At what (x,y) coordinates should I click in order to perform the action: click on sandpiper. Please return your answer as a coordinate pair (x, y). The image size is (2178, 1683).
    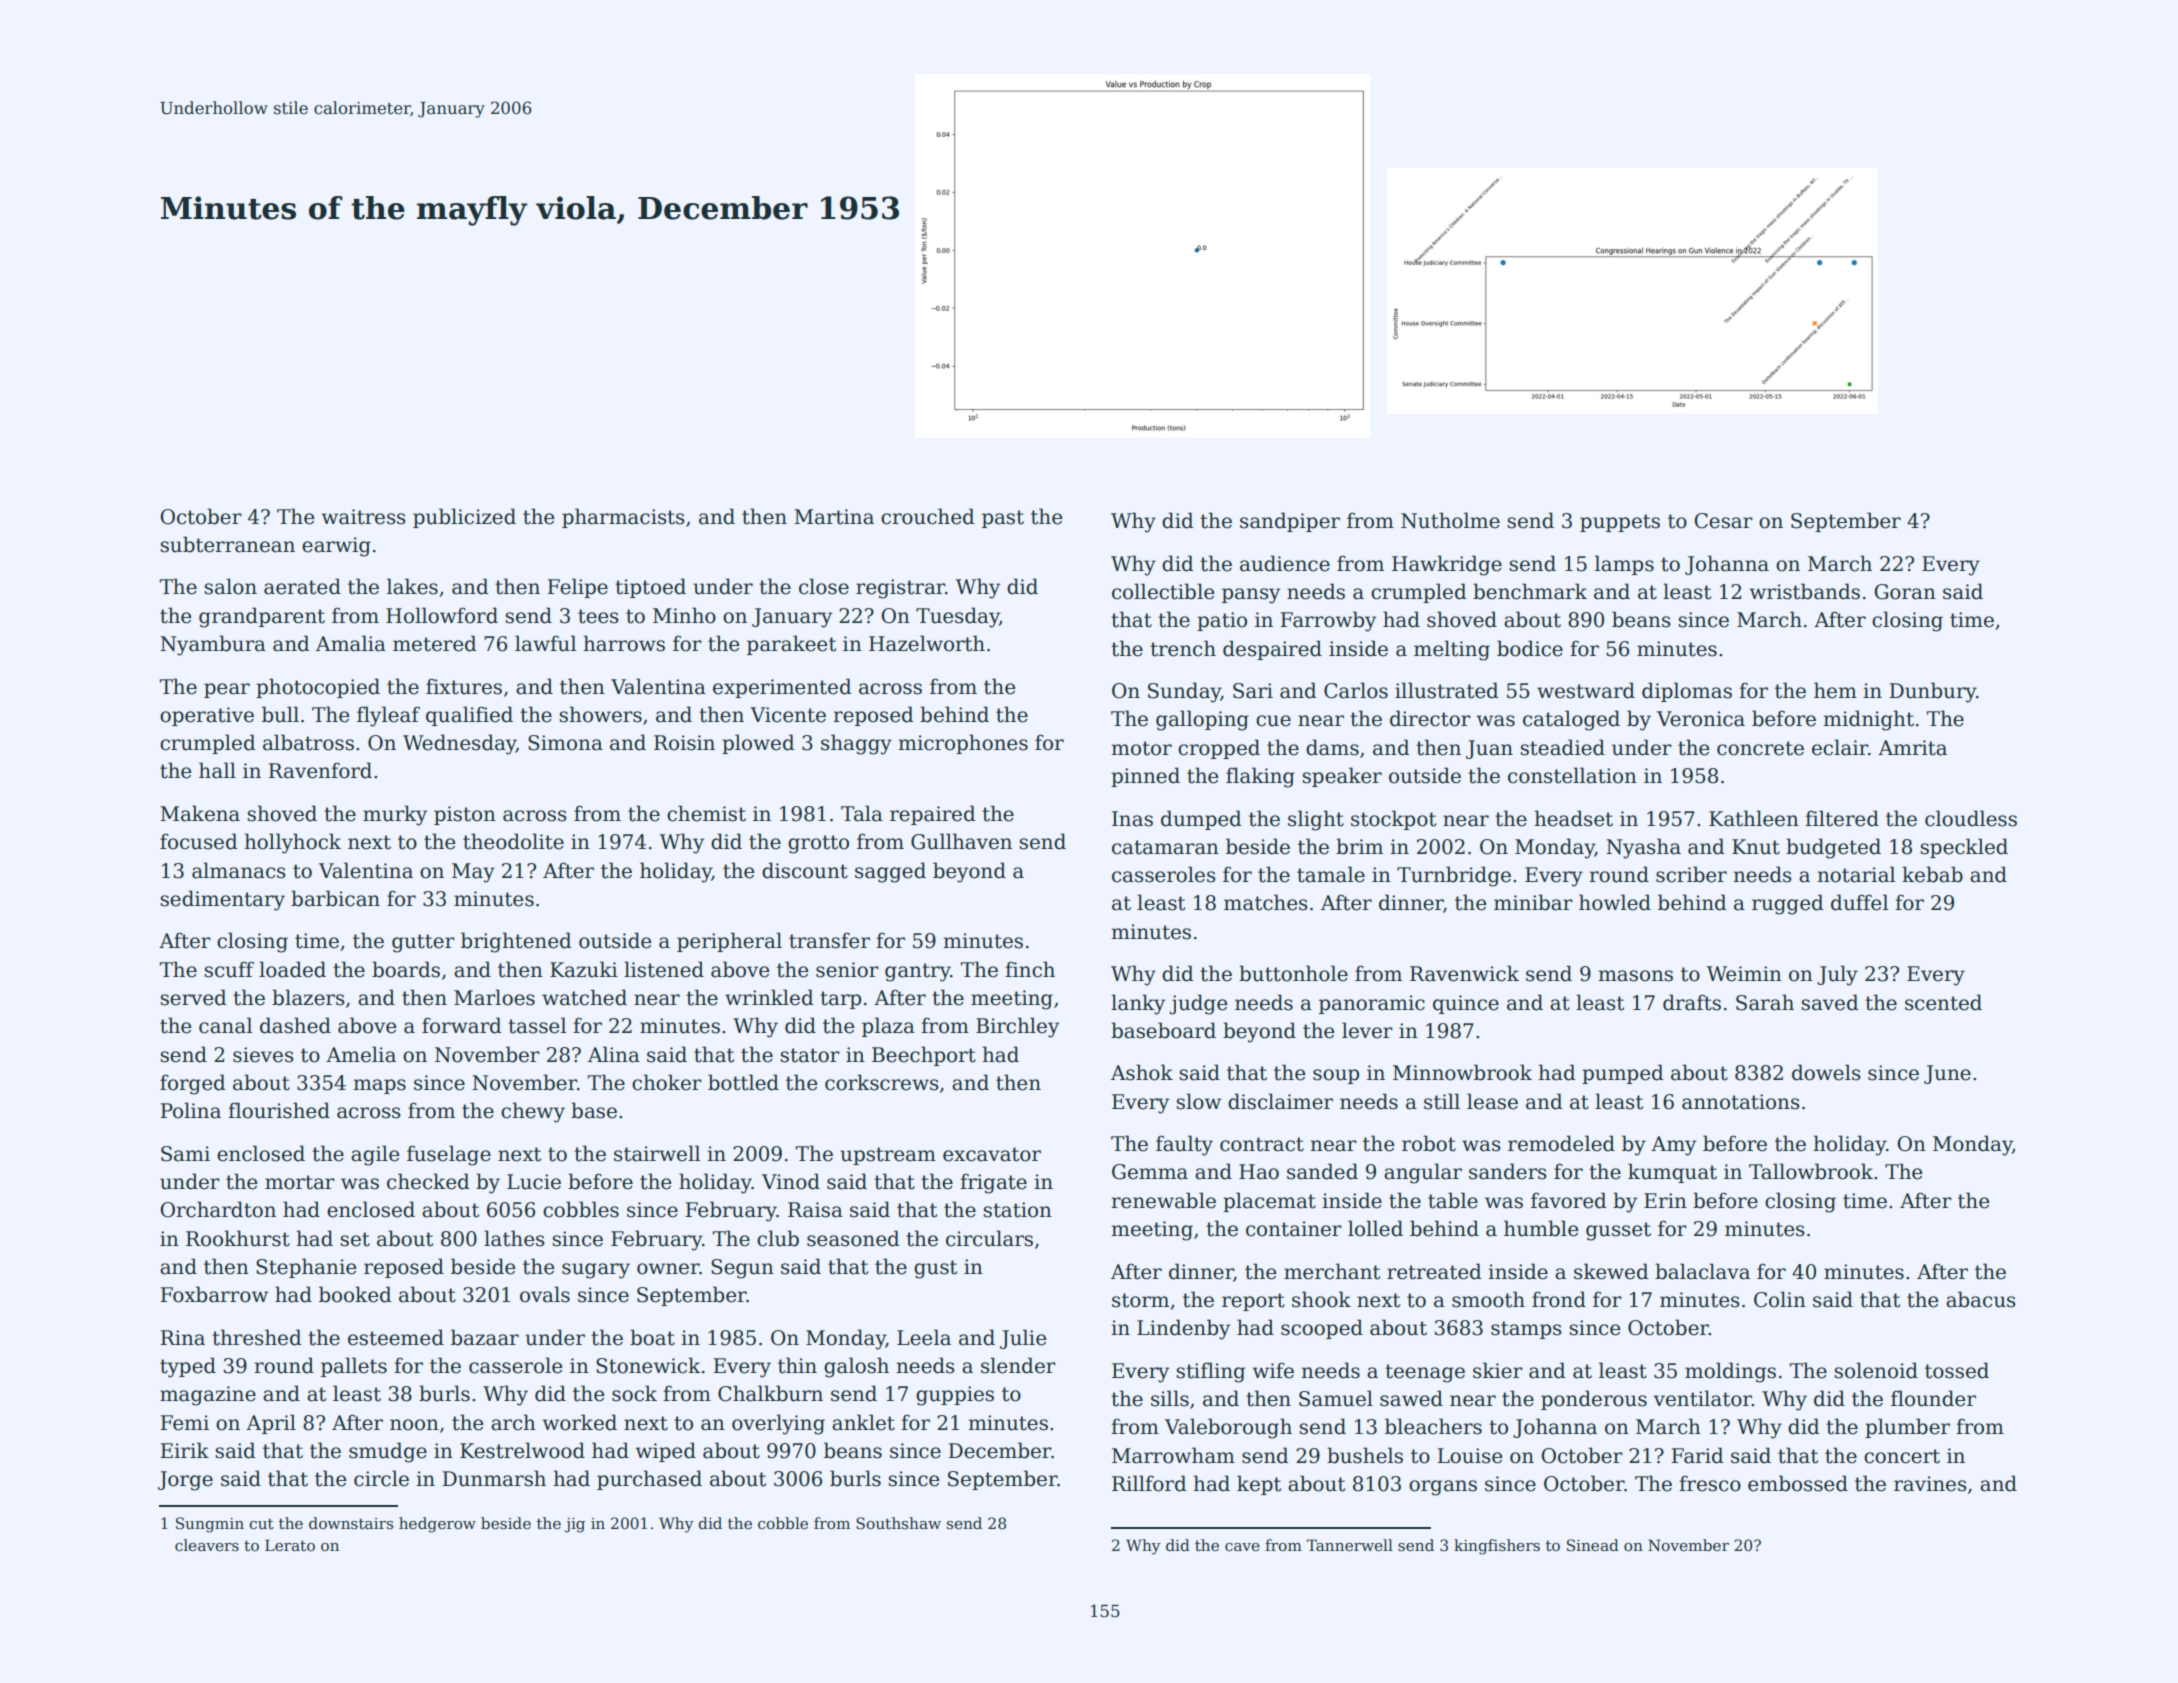
    Looking at the image, I should click on (1290, 522).
